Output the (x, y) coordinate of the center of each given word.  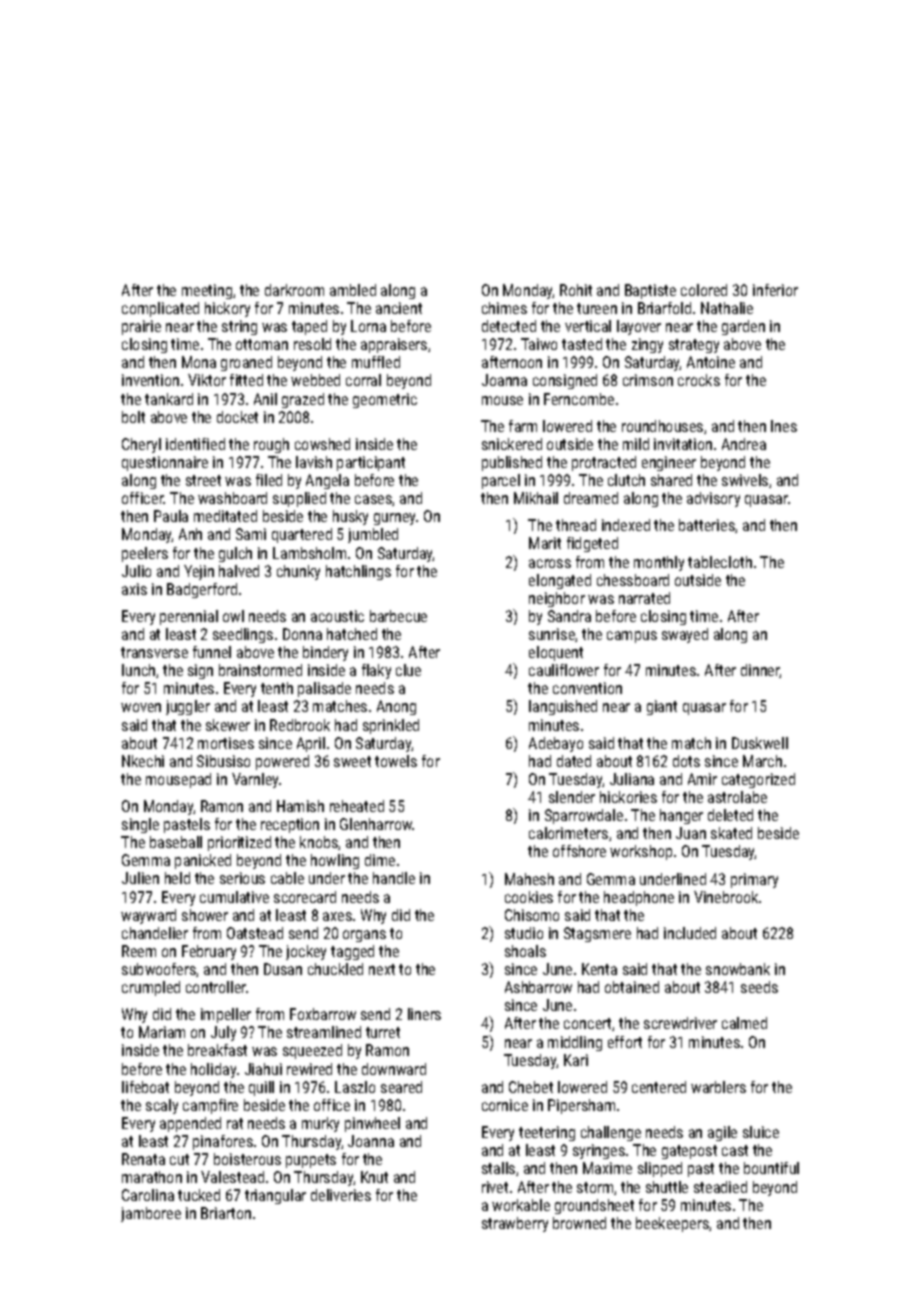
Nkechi (143, 761)
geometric (385, 400)
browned (579, 1223)
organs (364, 936)
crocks (699, 380)
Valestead (232, 1177)
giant (662, 707)
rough (271, 445)
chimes (504, 308)
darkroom (294, 290)
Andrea (744, 444)
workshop (641, 852)
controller (216, 987)
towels (396, 761)
